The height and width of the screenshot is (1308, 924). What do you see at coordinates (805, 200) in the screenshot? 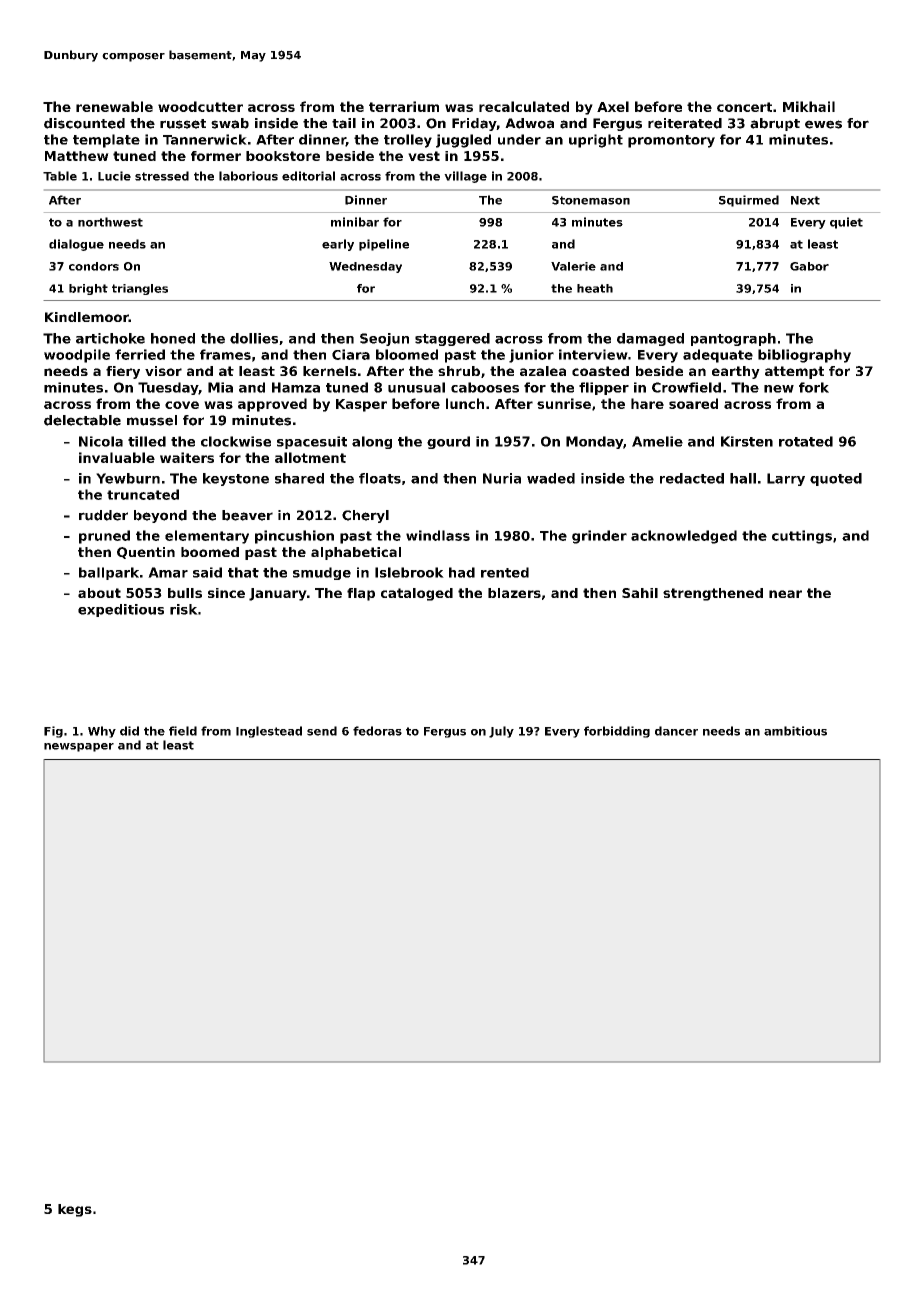
I see `Next` at bounding box center [805, 200].
